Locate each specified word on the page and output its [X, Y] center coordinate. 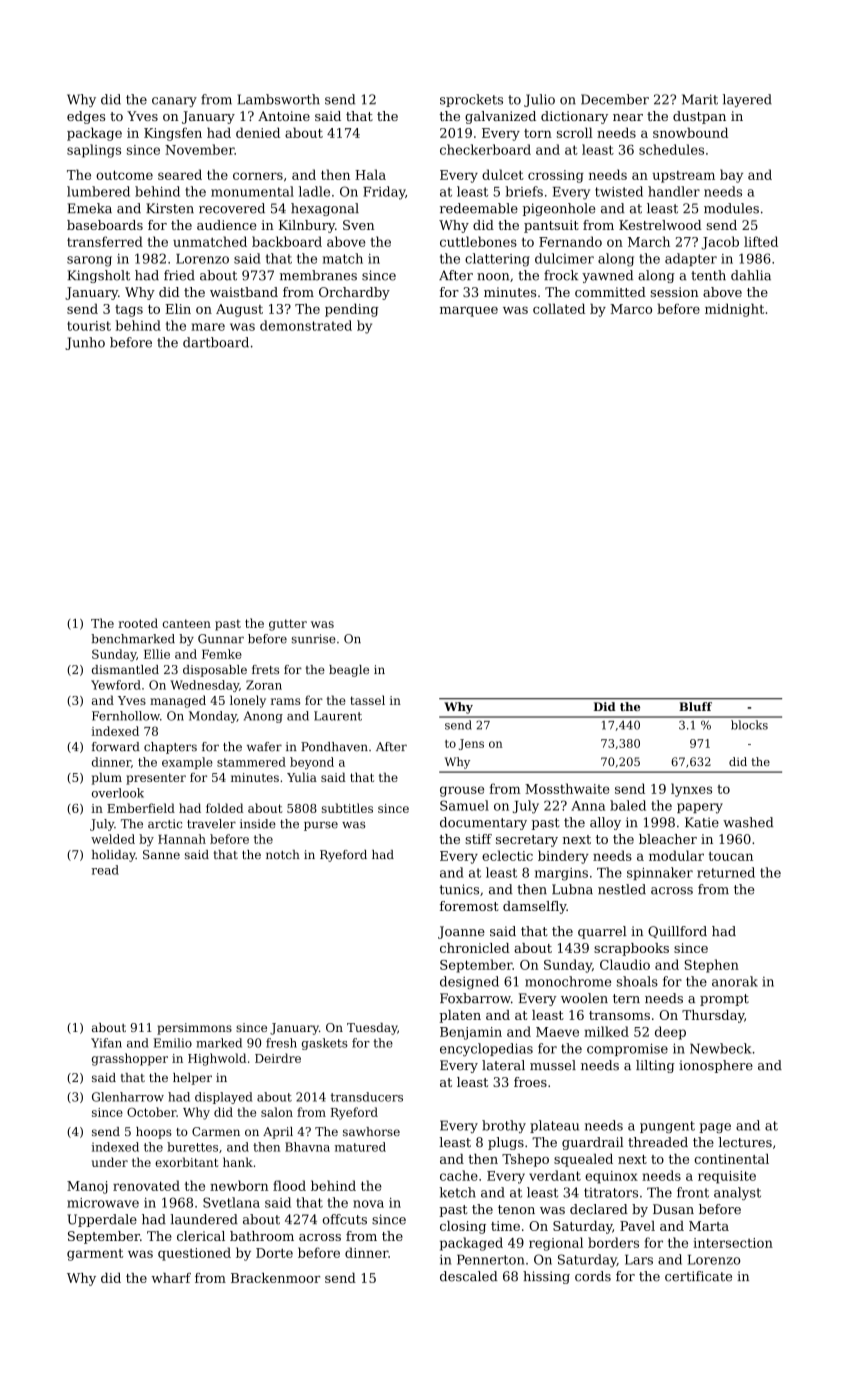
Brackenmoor [275, 1278]
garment [95, 1255]
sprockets [471, 100]
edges [86, 117]
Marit [700, 99]
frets [265, 669]
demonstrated [306, 325]
